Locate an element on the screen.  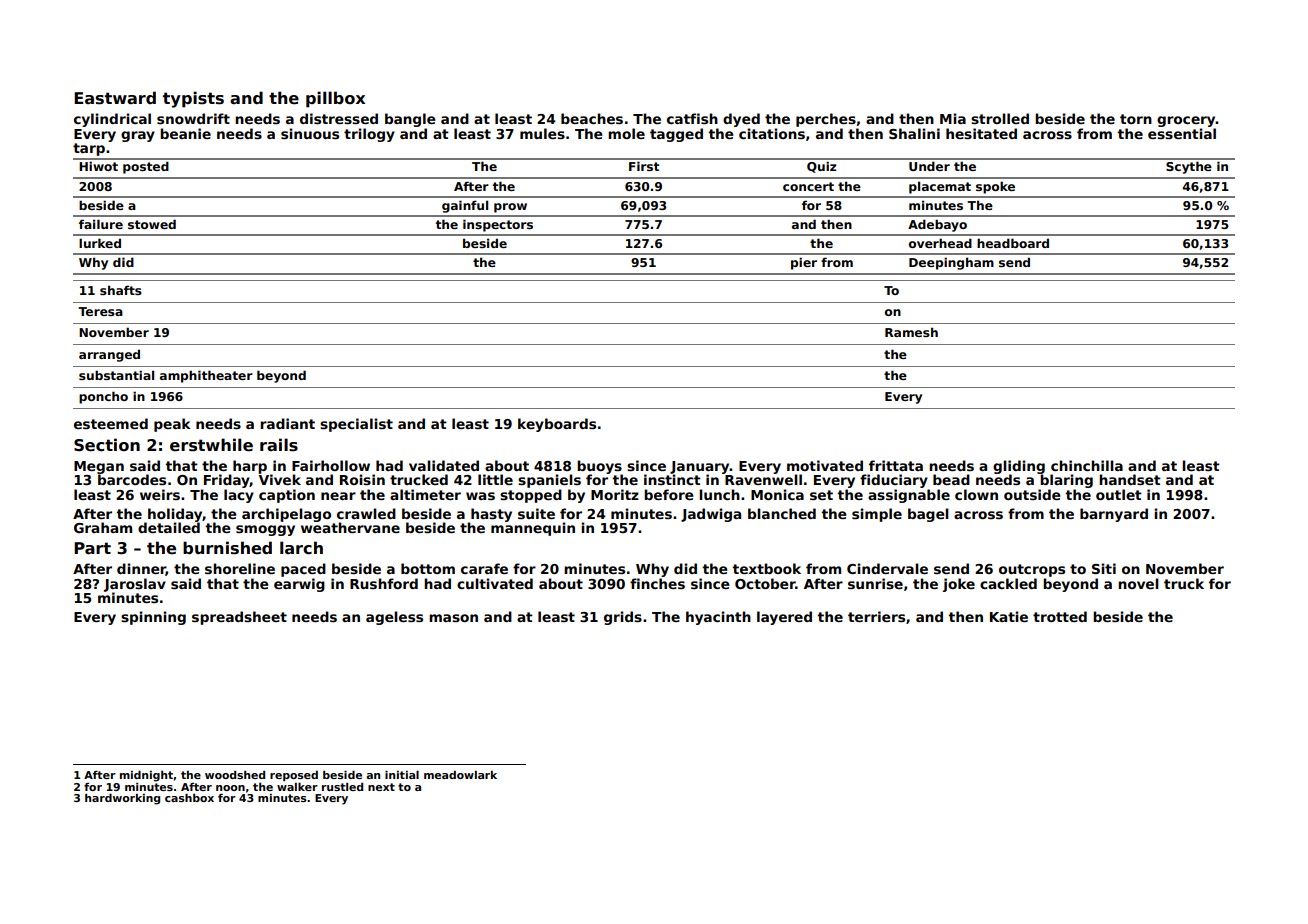
bead is located at coordinates (951, 479).
